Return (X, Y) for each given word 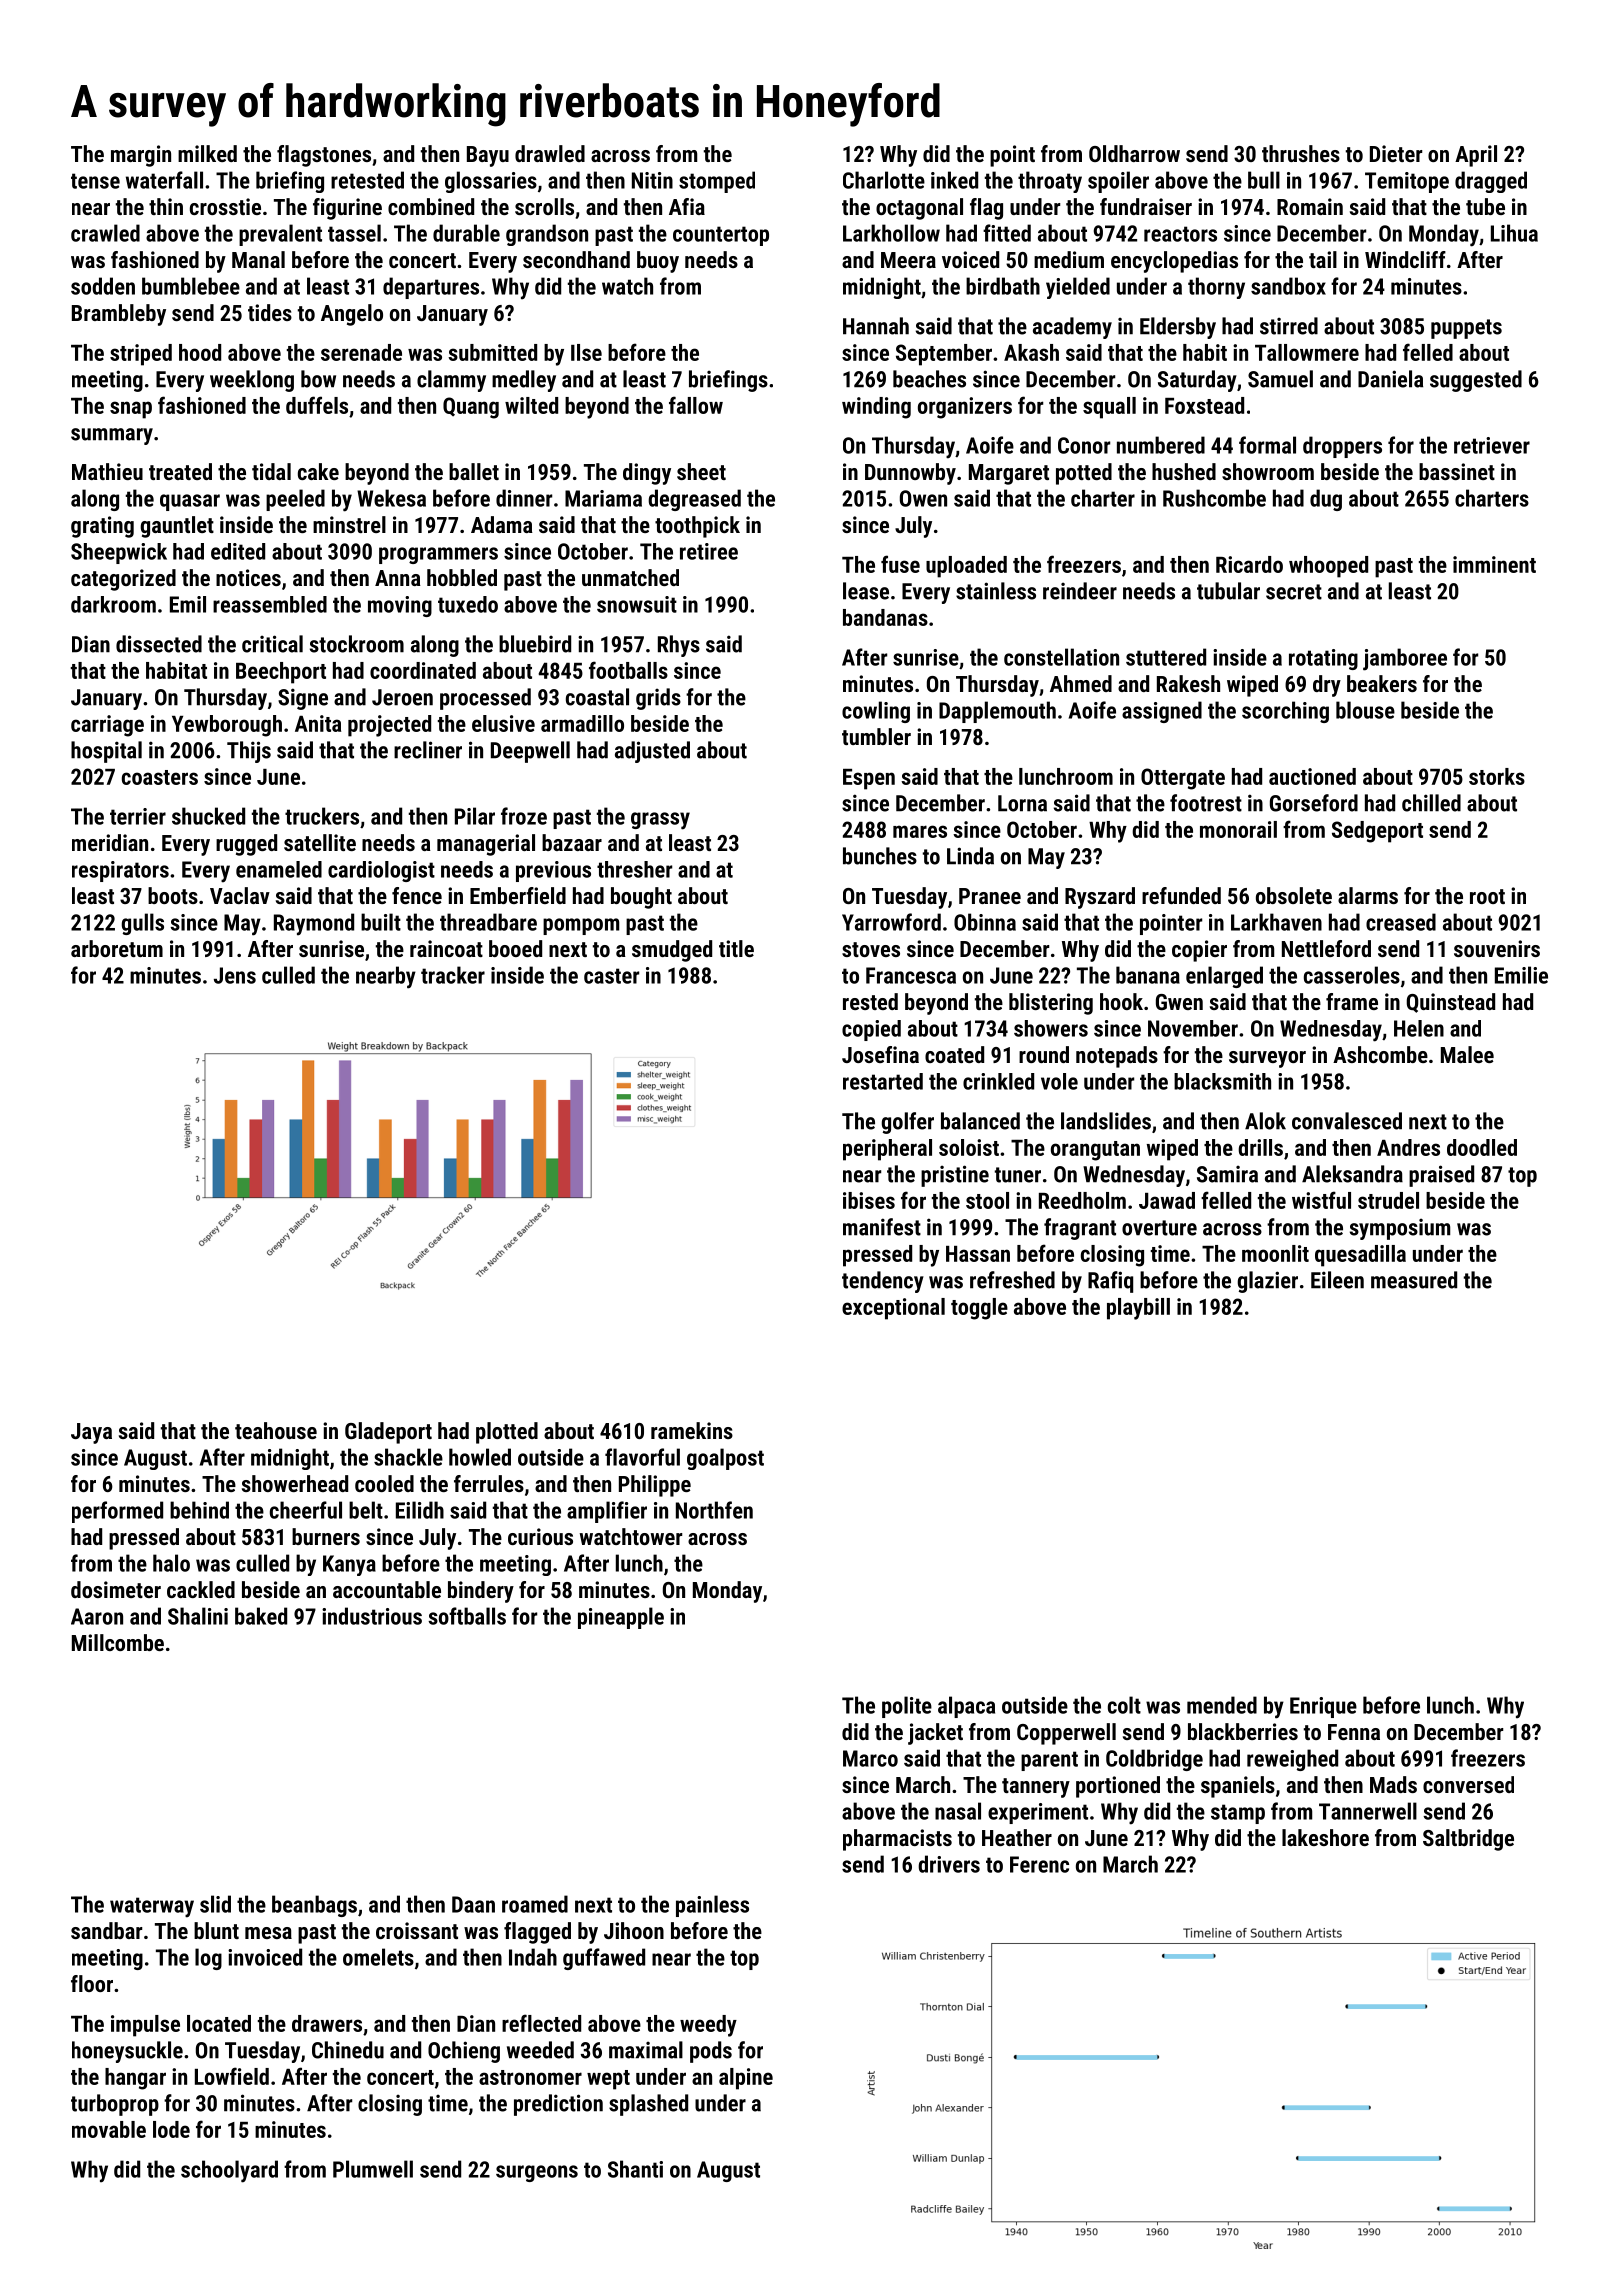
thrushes (1301, 153)
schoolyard (229, 2171)
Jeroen (402, 697)
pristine (955, 1176)
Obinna (985, 922)
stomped (717, 182)
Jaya (91, 1433)
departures (431, 288)
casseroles (1352, 975)
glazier (1267, 1282)
